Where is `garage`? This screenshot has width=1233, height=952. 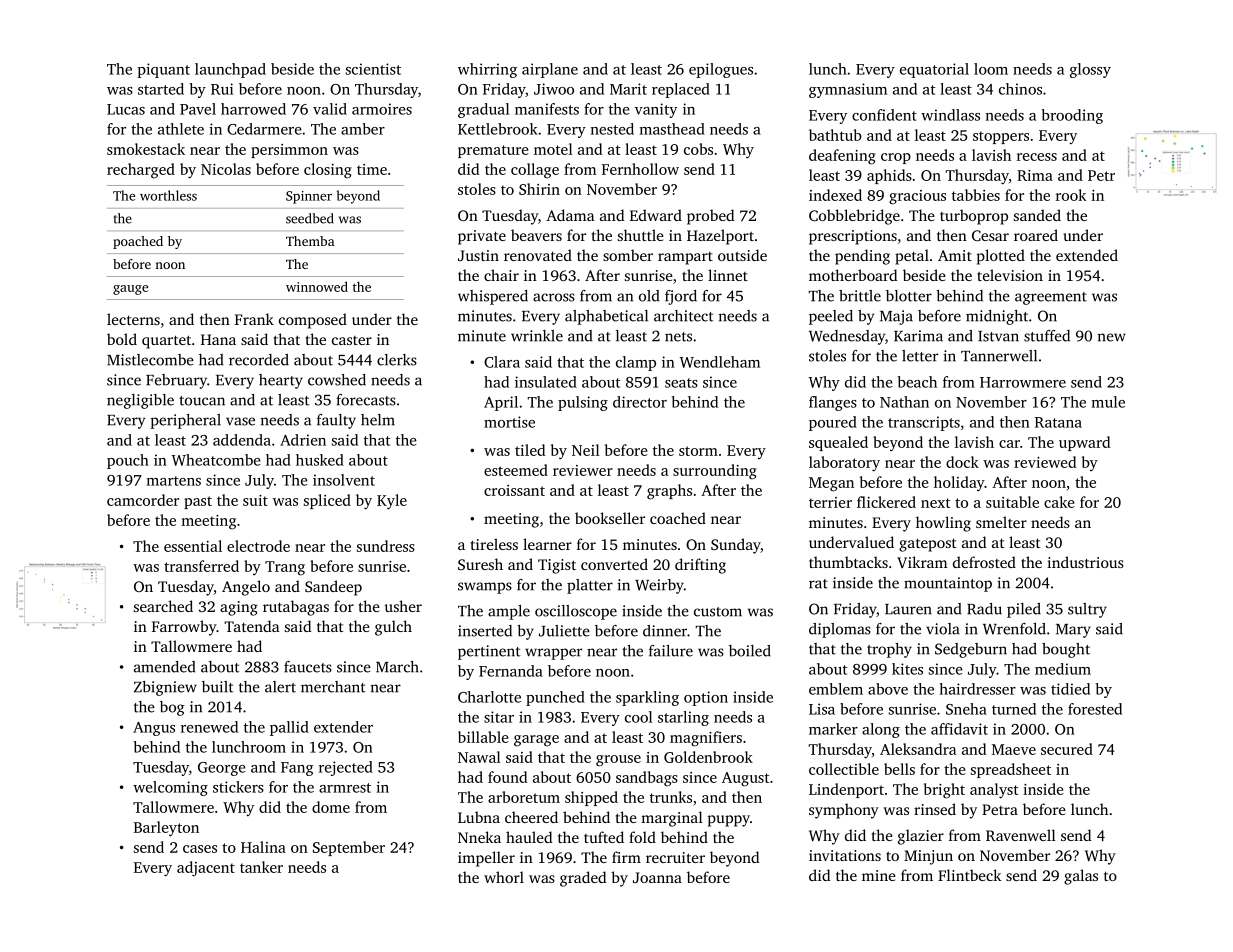
garage is located at coordinates (536, 741).
